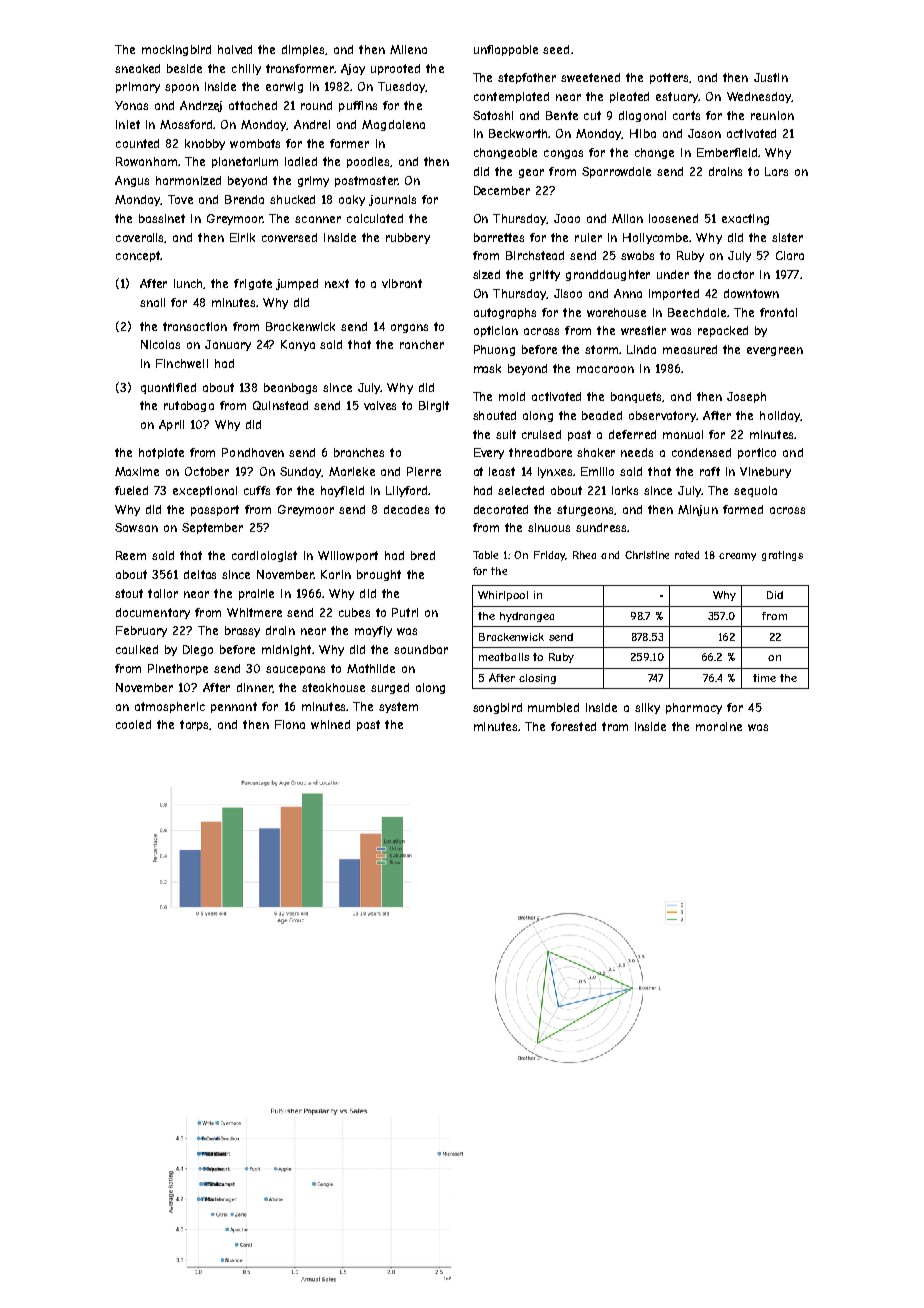  I want to click on transaction, so click(195, 326).
